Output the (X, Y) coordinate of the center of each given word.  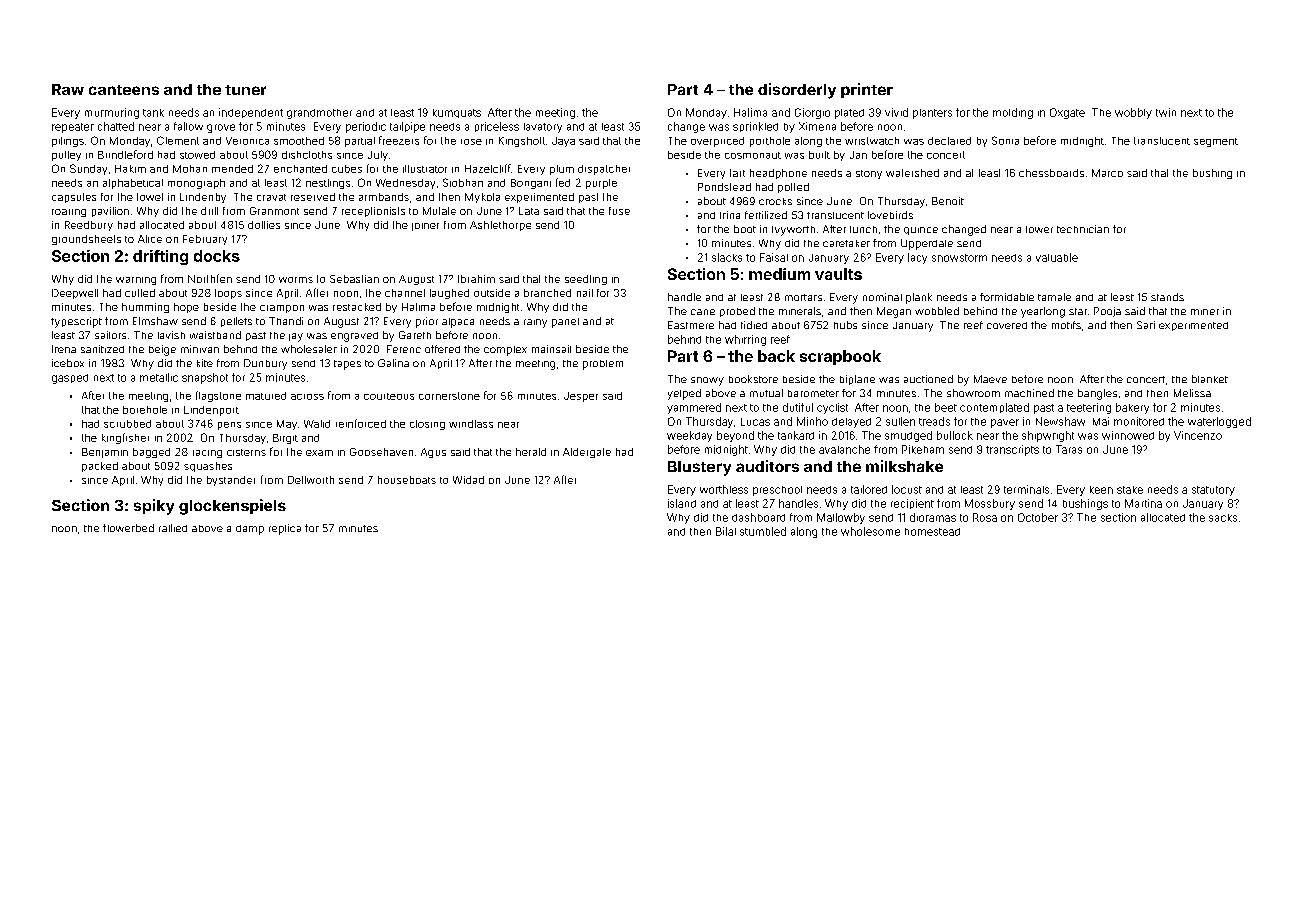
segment (1216, 142)
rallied (173, 528)
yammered (694, 408)
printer (867, 90)
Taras (1069, 449)
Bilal (726, 531)
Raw (68, 89)
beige (162, 350)
